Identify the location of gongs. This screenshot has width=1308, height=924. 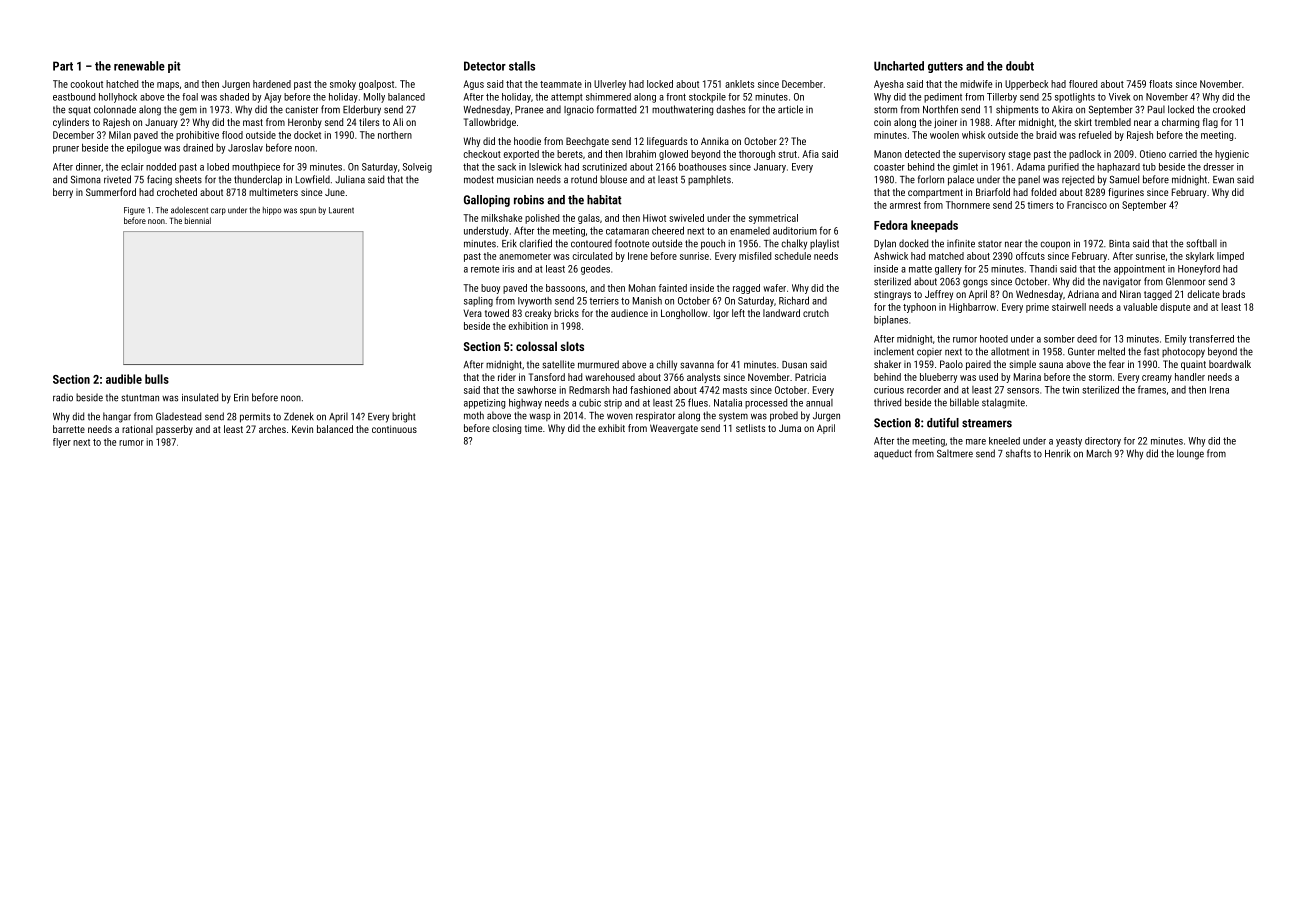
(975, 283).
